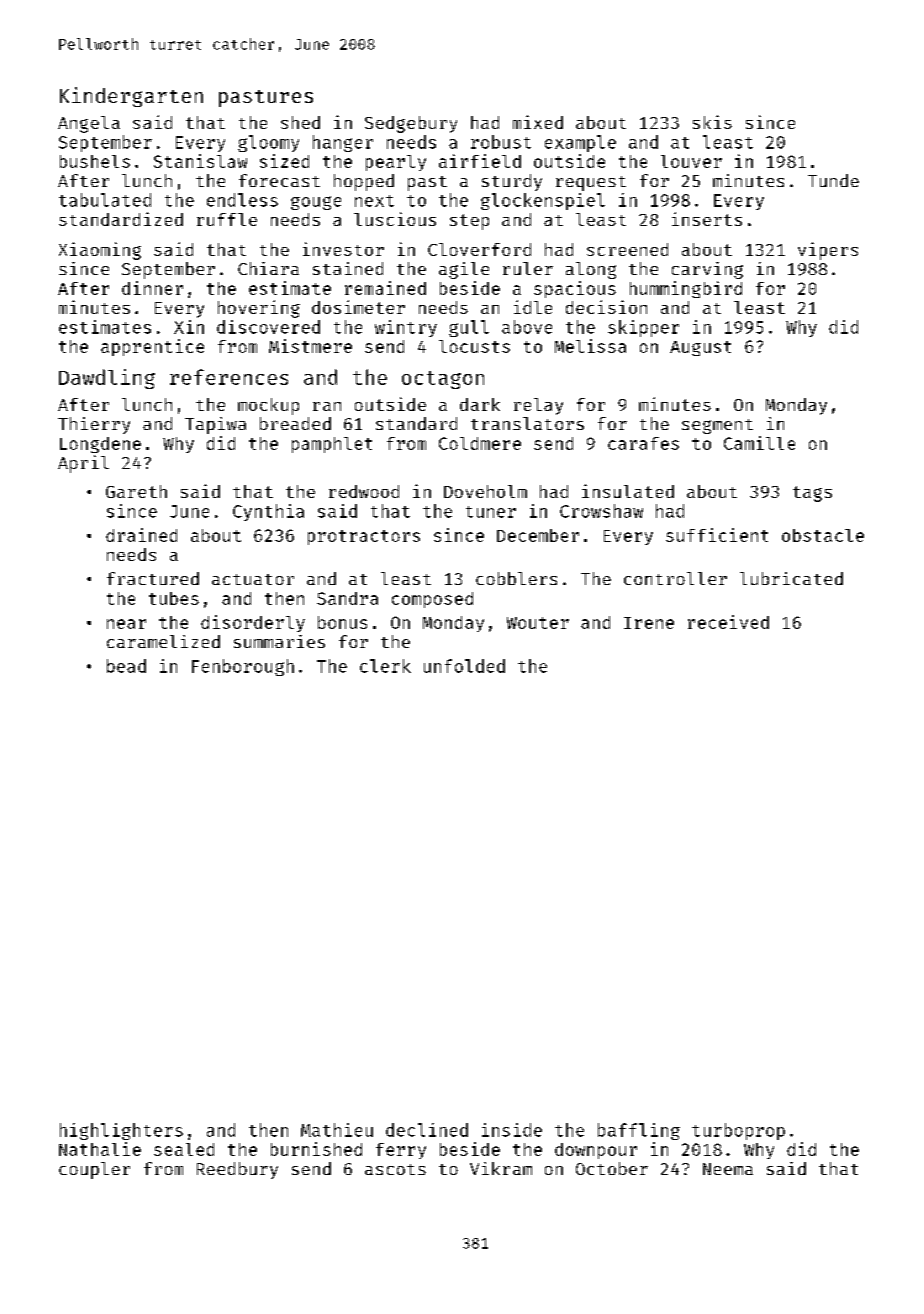 The image size is (924, 1314). I want to click on inside, so click(512, 1130).
